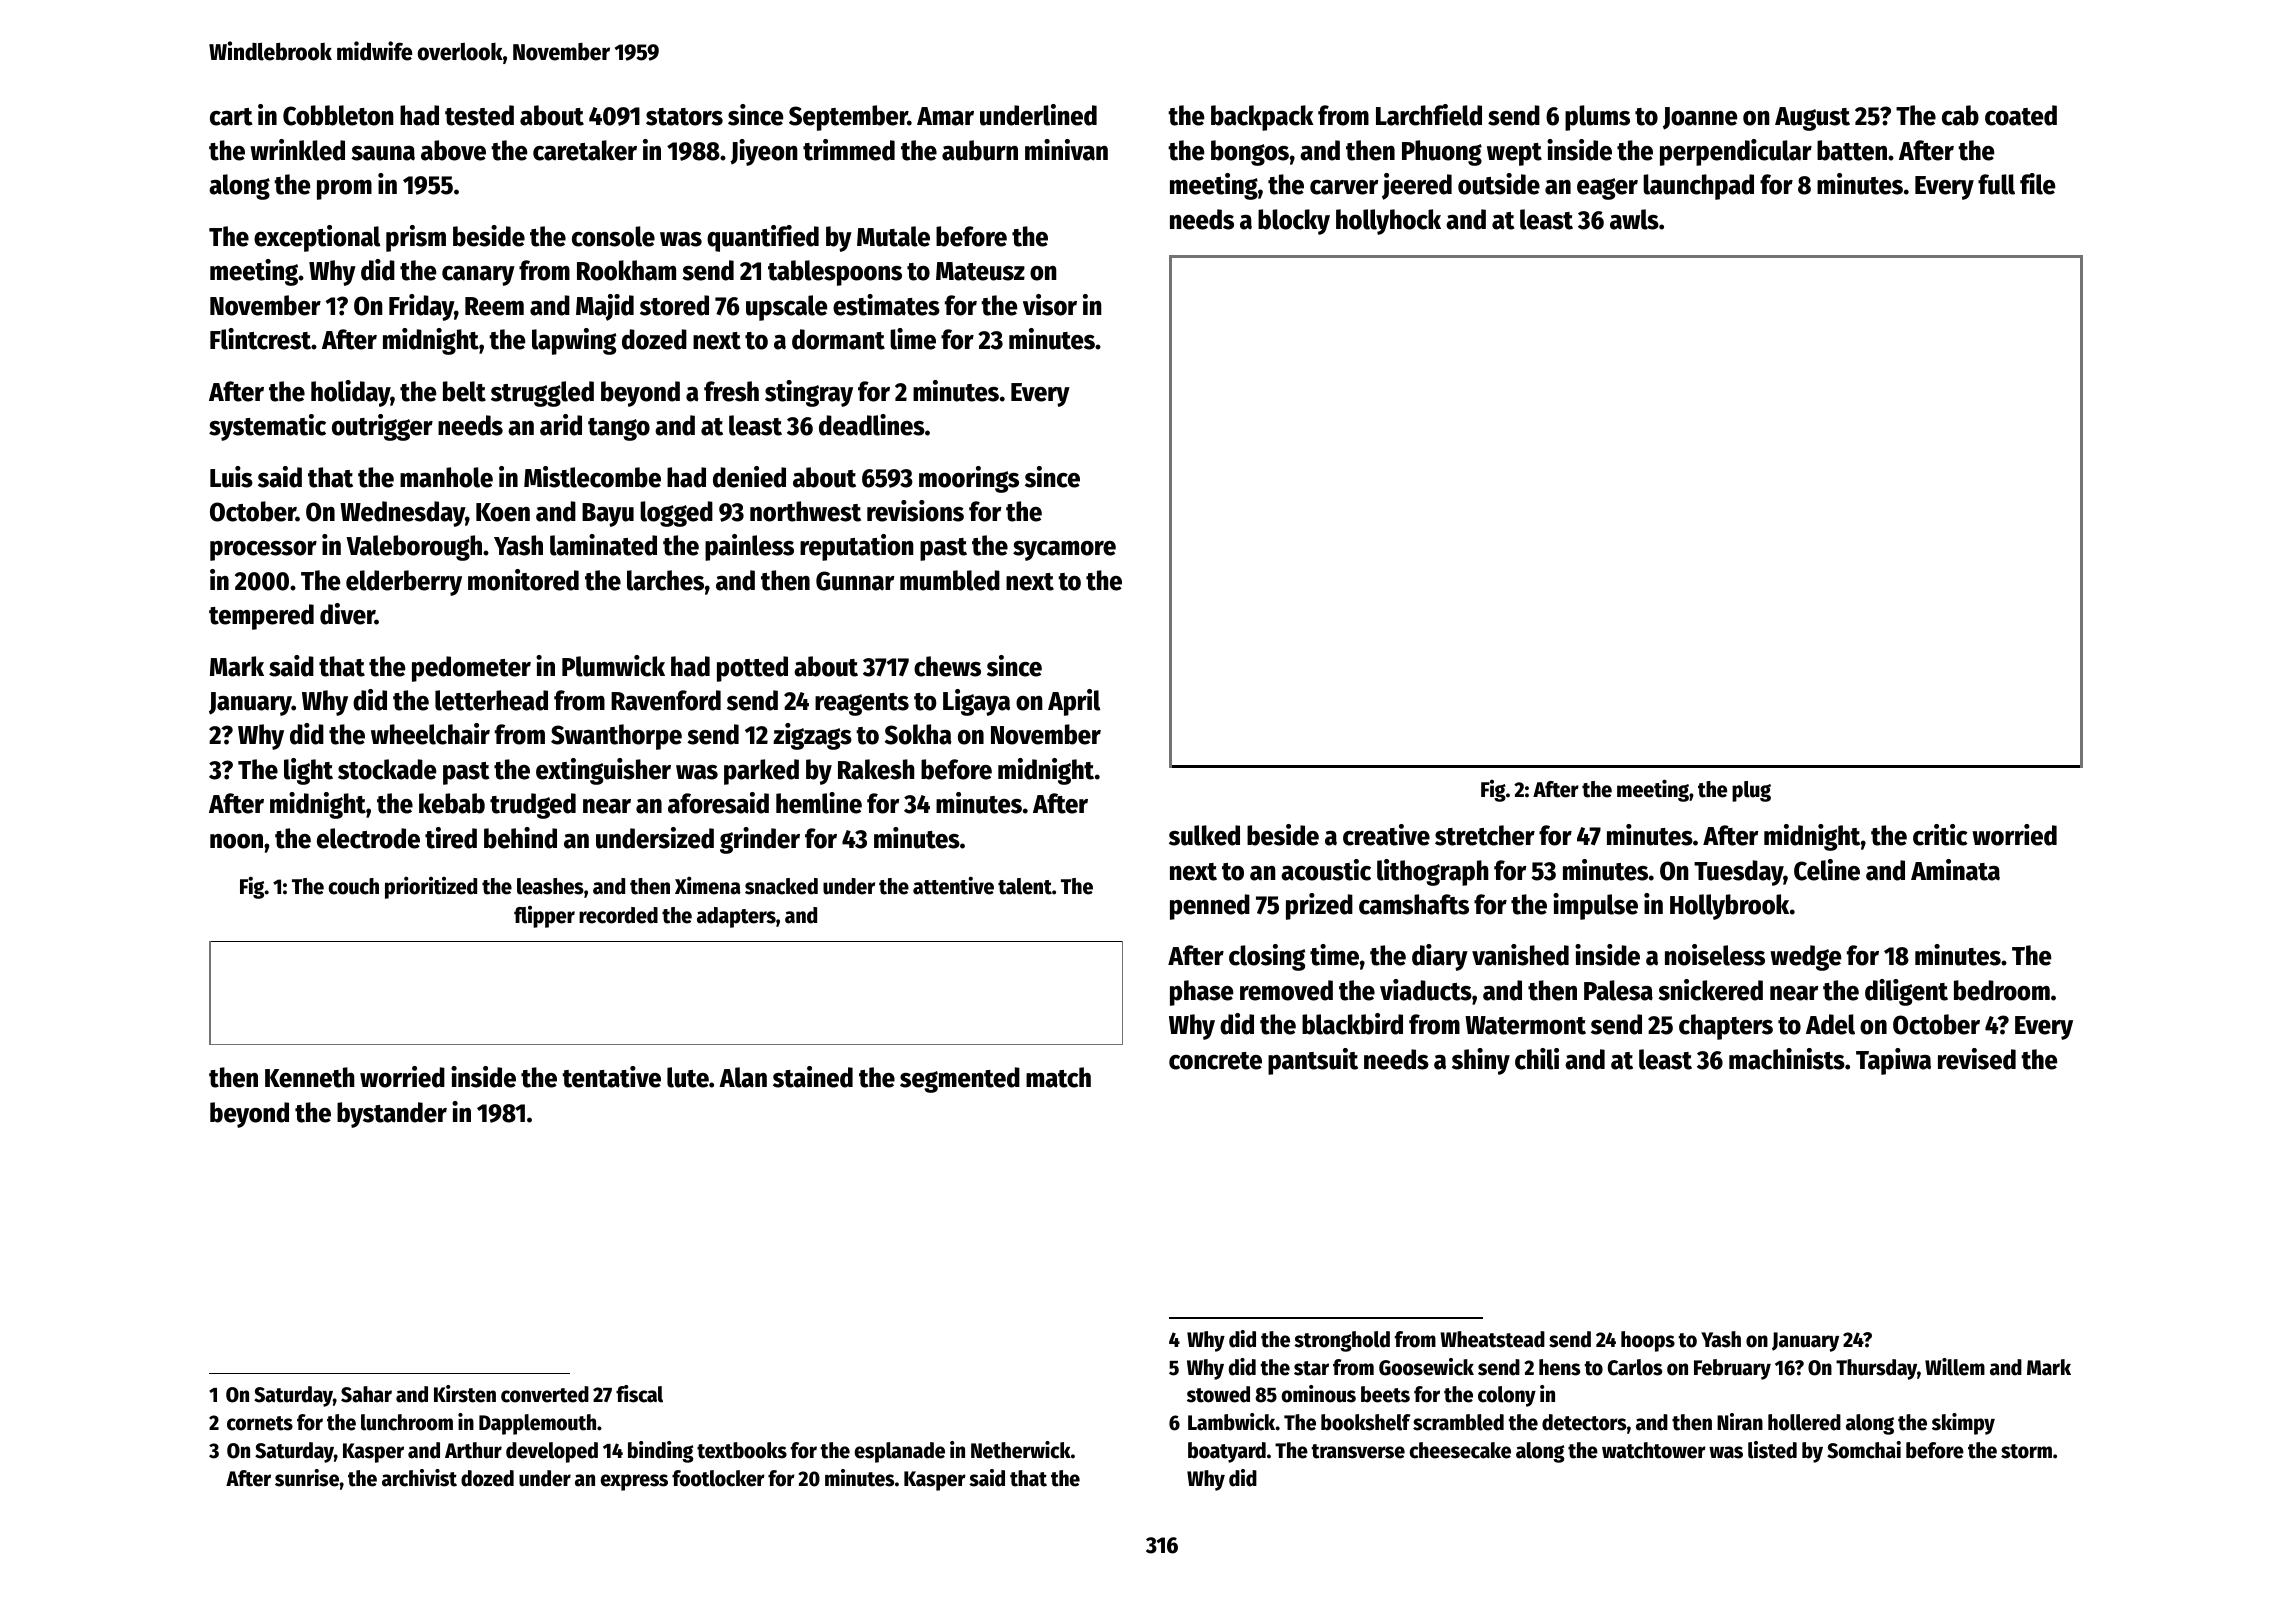 The image size is (2292, 1620). Describe the element at coordinates (1940, 835) in the document. I see `critic` at that location.
